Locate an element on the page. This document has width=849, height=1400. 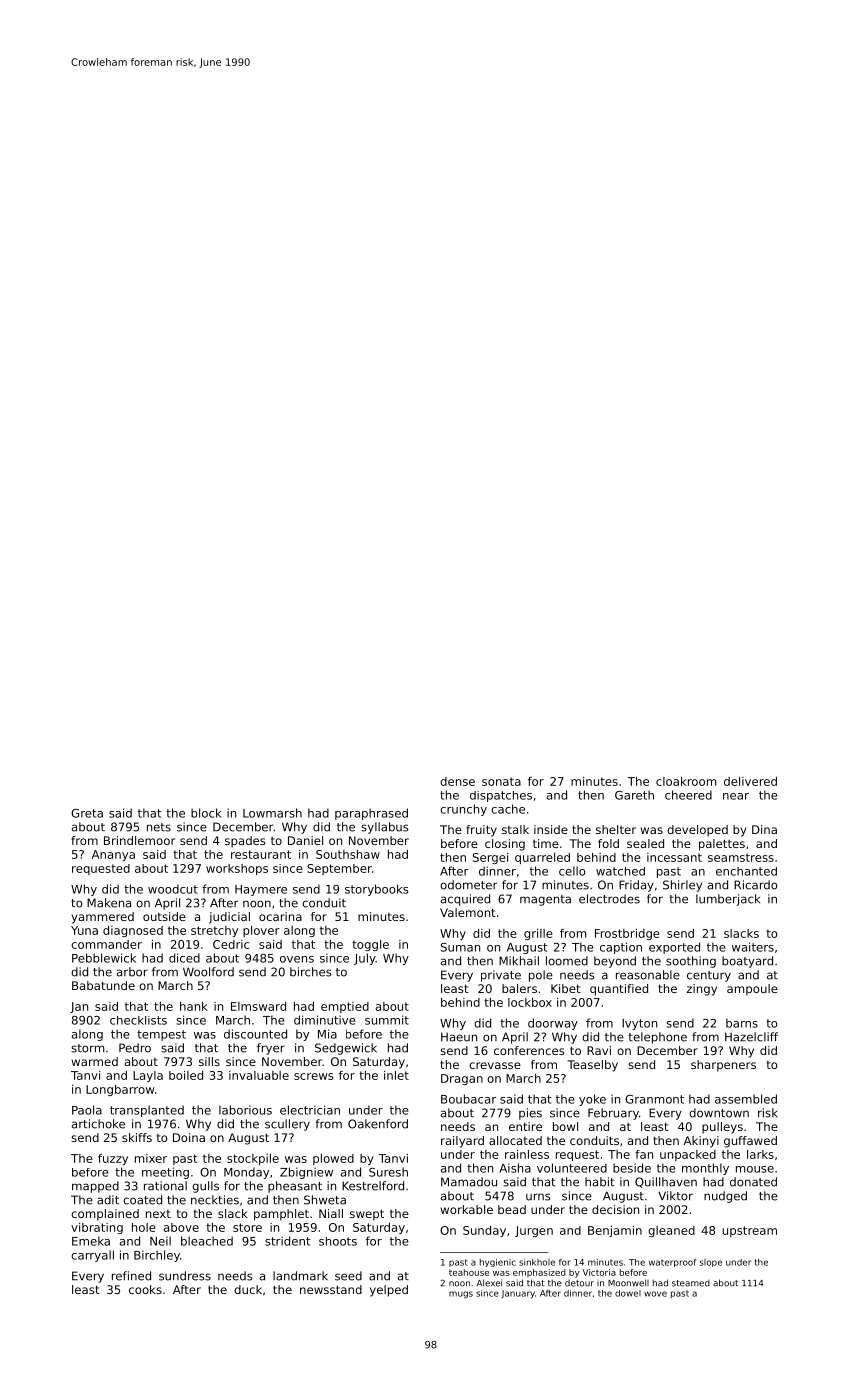
dense is located at coordinates (457, 781).
